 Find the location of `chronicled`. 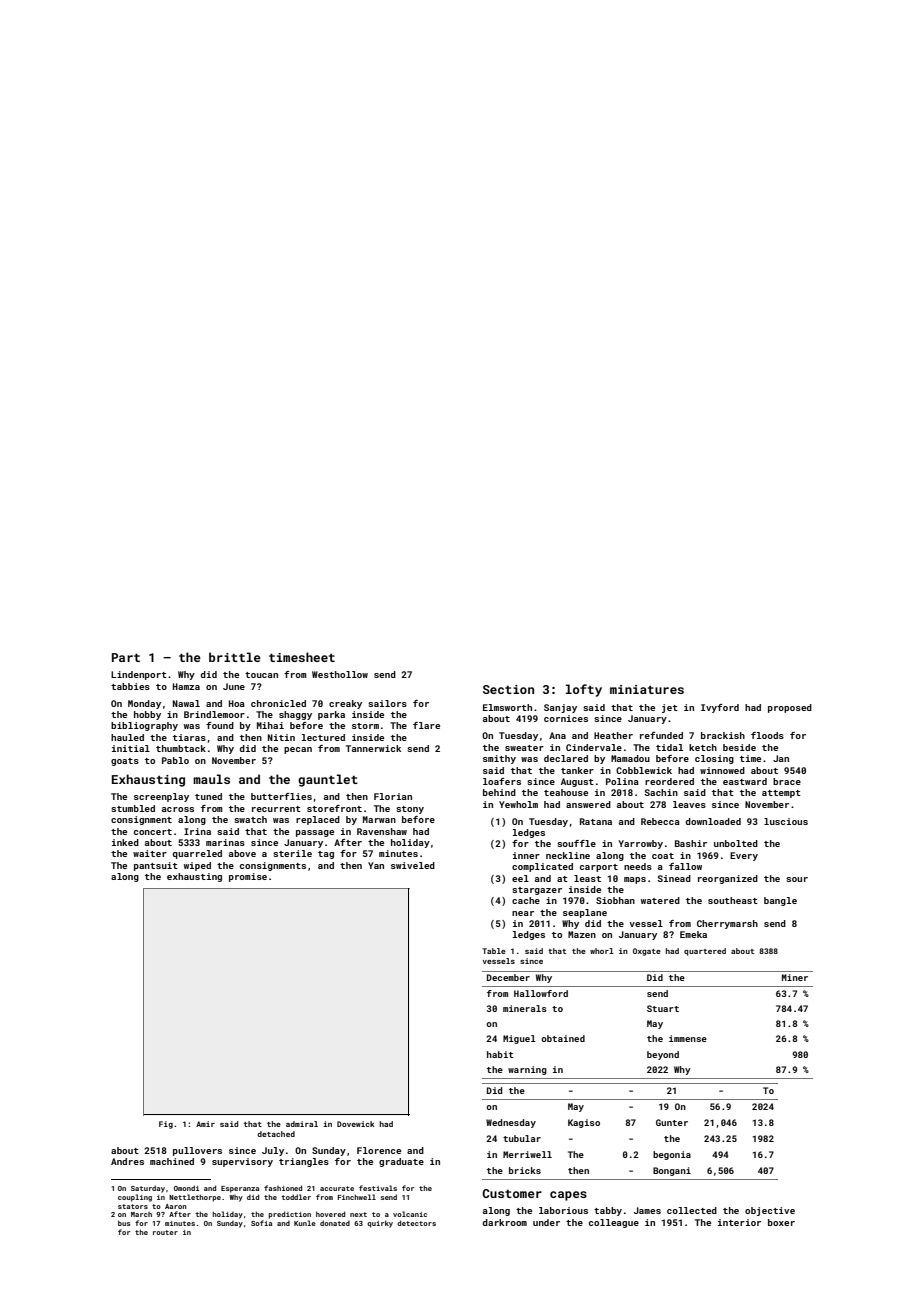

chronicled is located at coordinates (278, 703).
